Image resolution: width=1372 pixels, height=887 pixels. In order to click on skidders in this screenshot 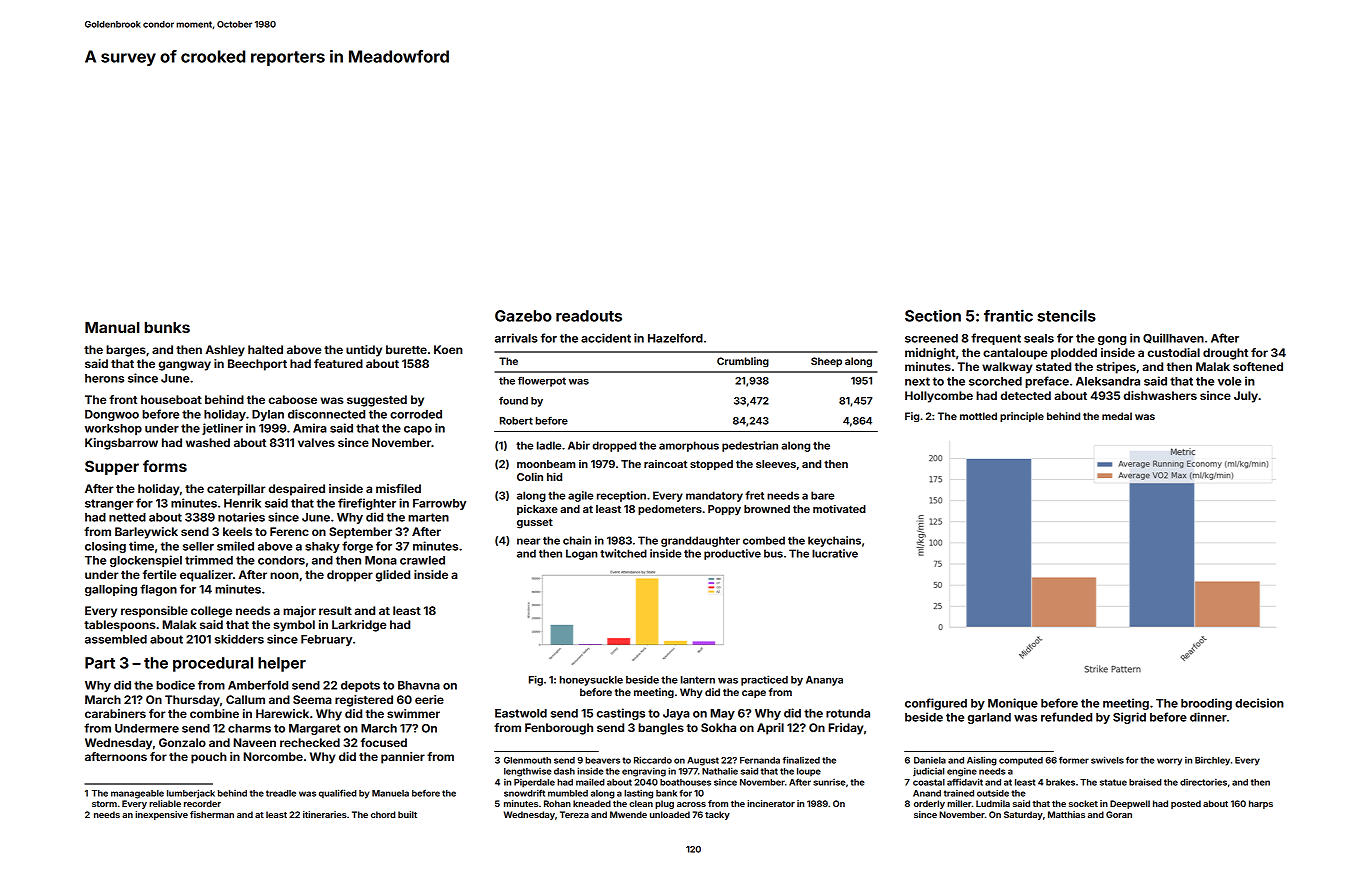, I will do `click(239, 639)`.
